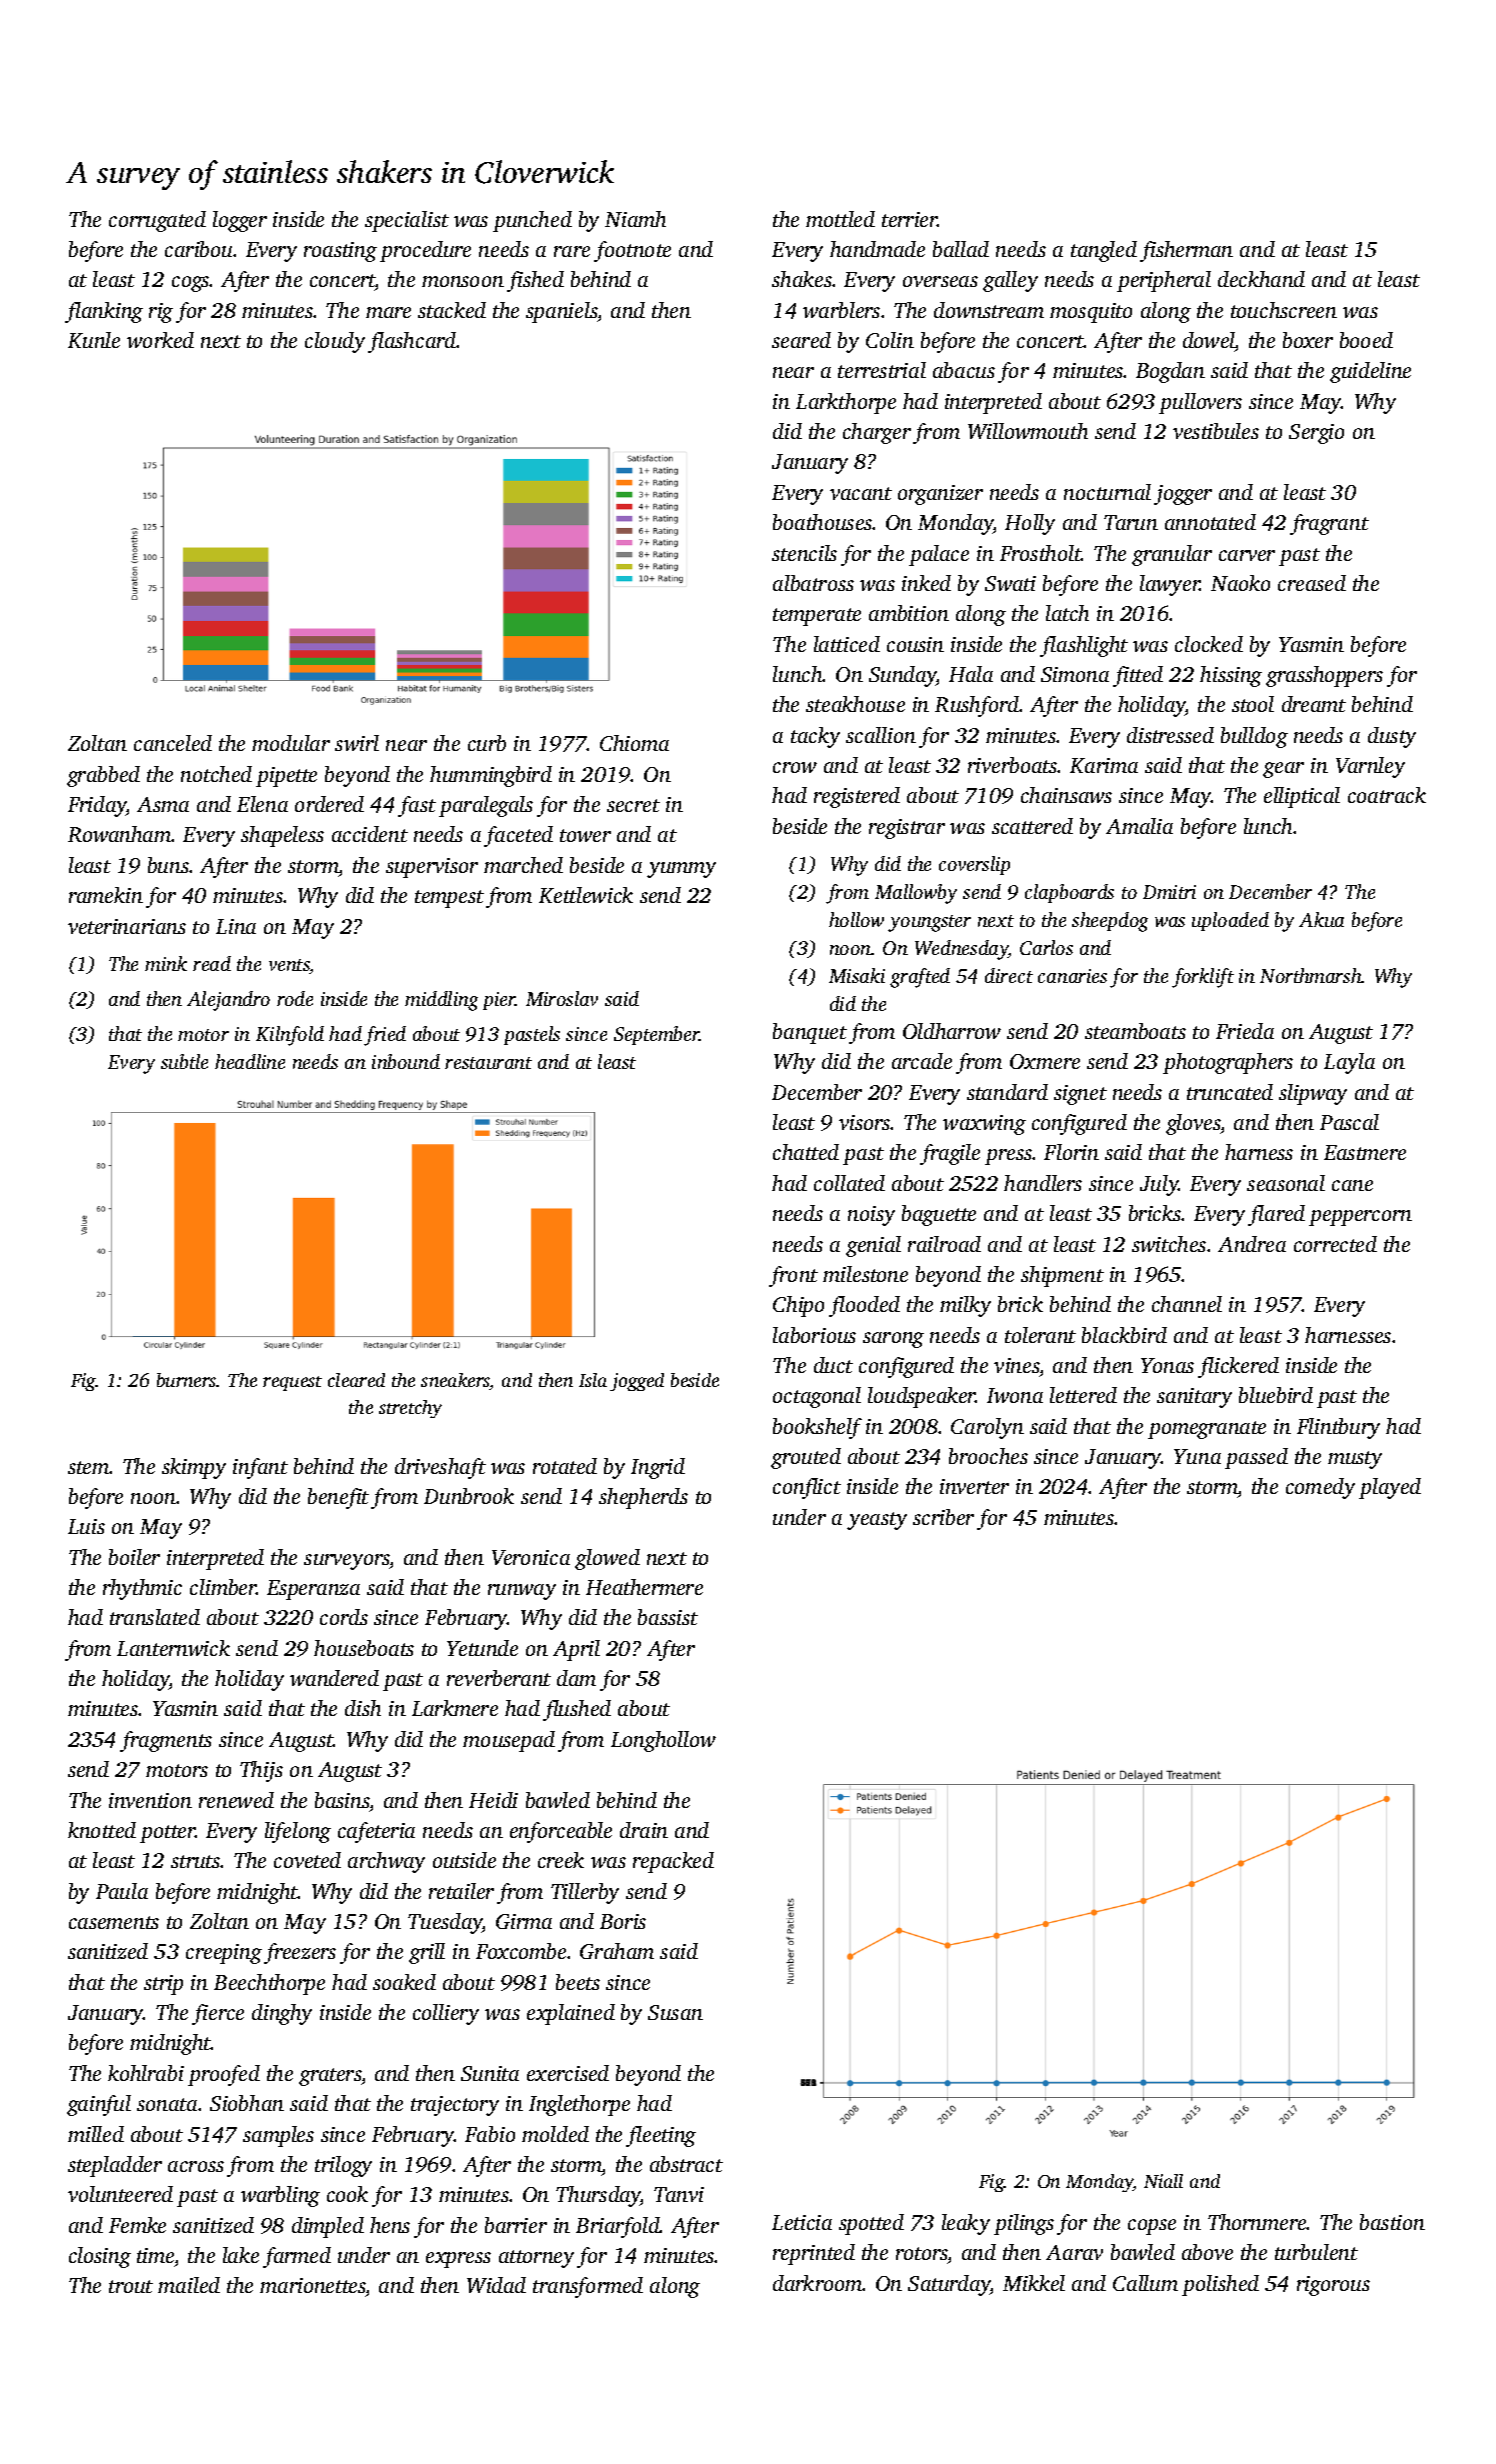 Image resolution: width=1496 pixels, height=2464 pixels. Describe the element at coordinates (823, 522) in the page. I see `boathouses` at that location.
